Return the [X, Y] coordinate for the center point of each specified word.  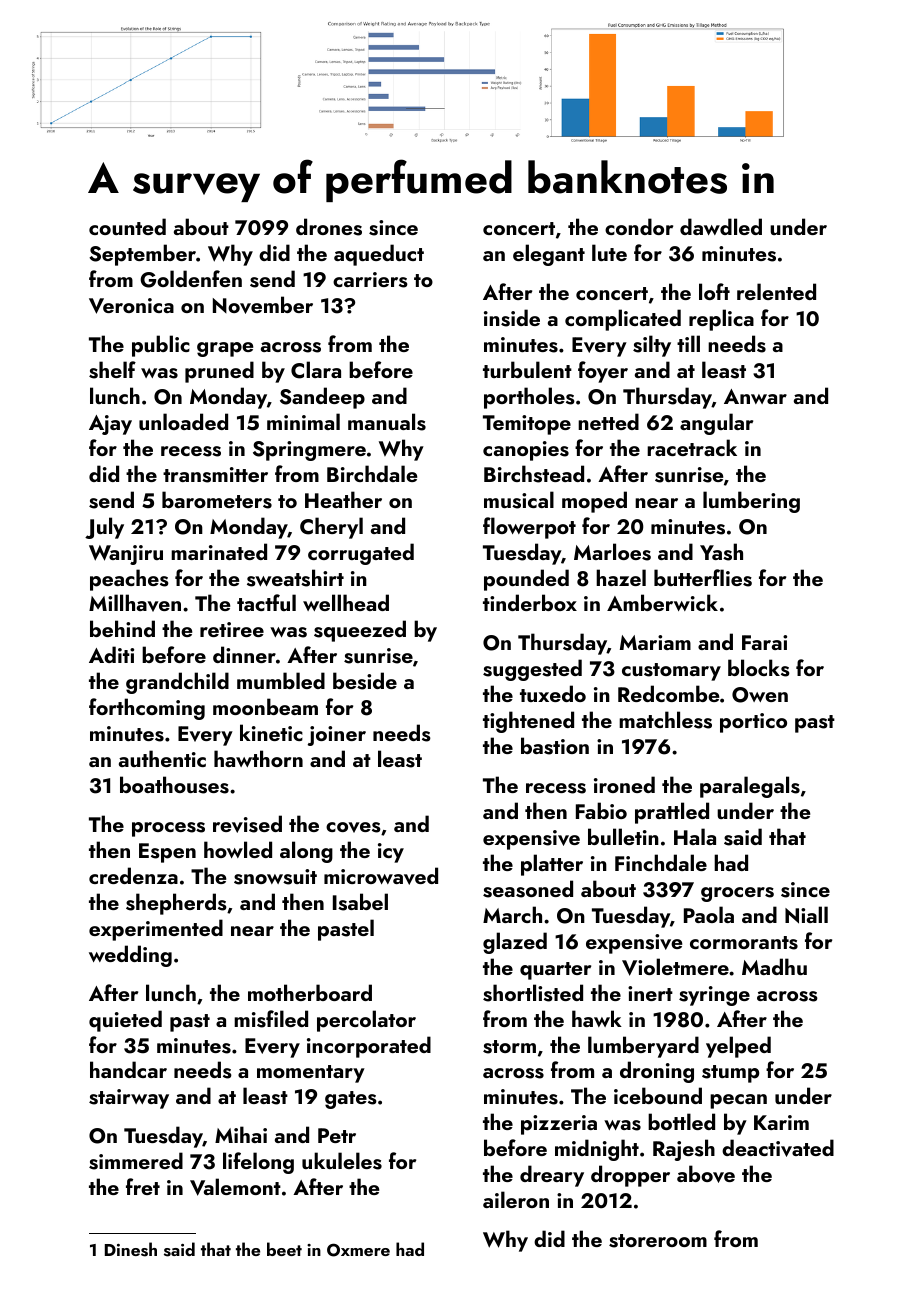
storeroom [658, 1241]
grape [225, 349]
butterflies [703, 578]
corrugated [361, 554]
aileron [516, 1199]
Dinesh [131, 1249]
